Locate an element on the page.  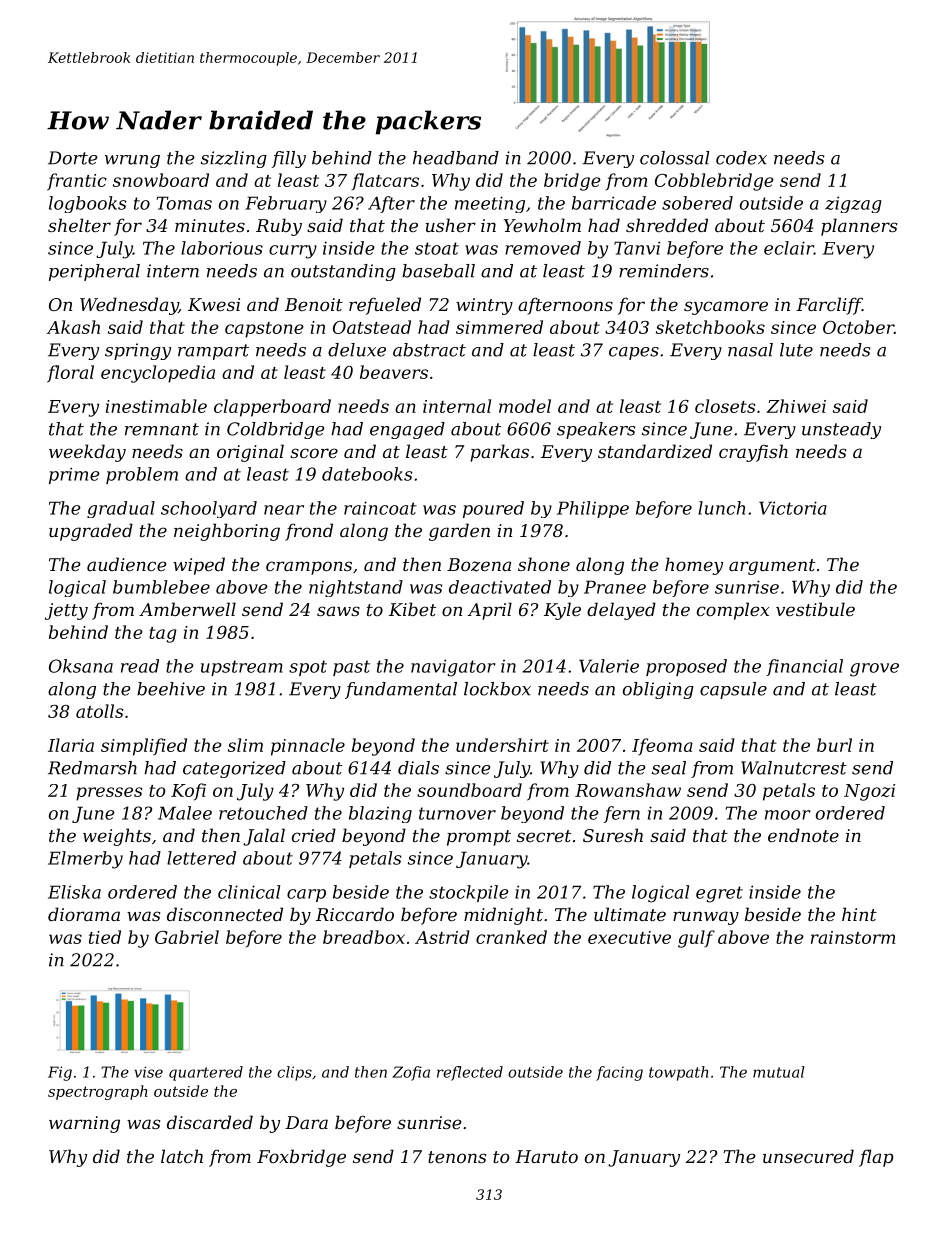
Dara is located at coordinates (306, 1122).
